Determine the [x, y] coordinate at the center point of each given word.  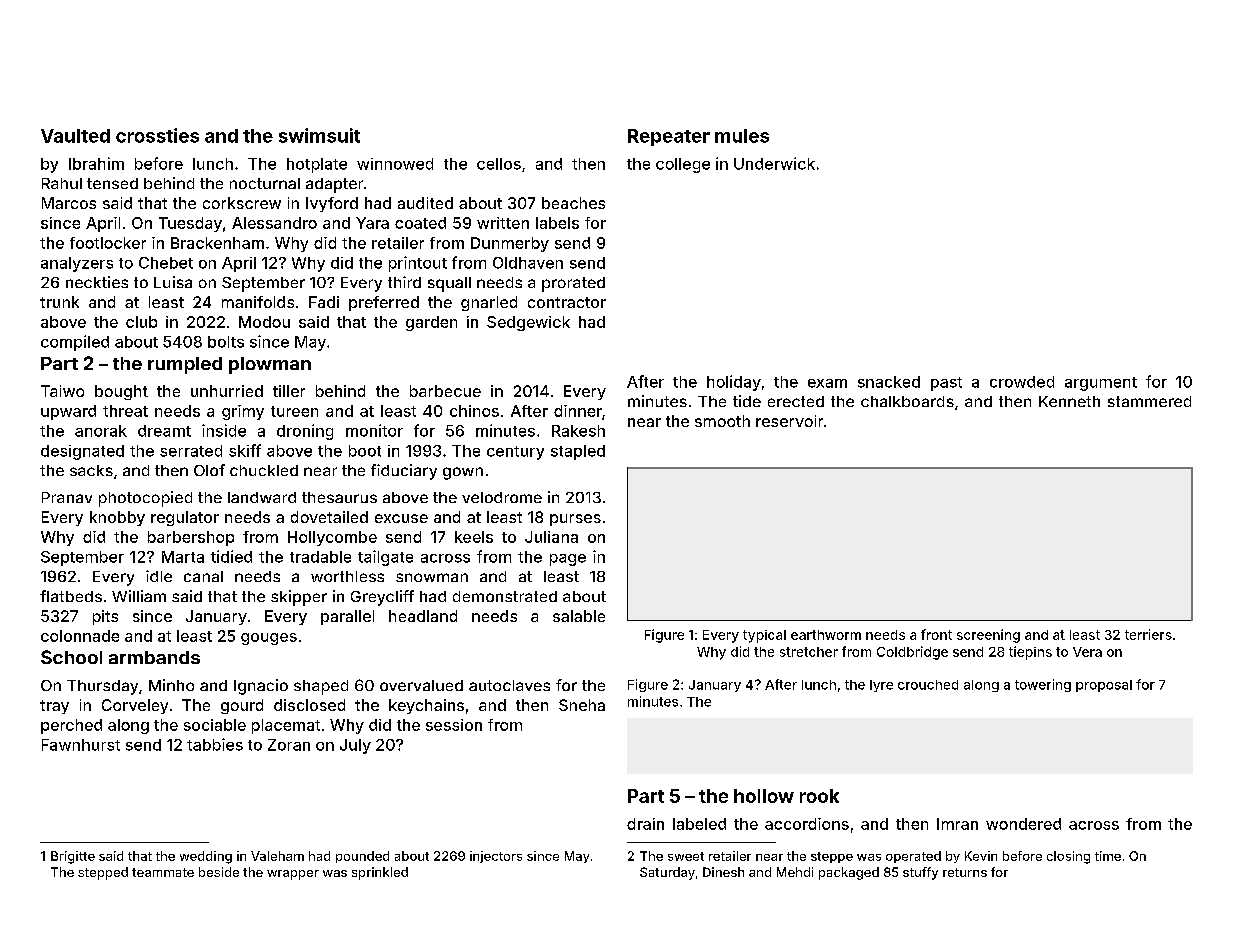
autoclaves [509, 685]
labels [557, 223]
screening [988, 636]
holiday [734, 383]
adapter [334, 185]
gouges [269, 639]
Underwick [774, 163]
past [946, 384]
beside [219, 872]
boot [365, 451]
